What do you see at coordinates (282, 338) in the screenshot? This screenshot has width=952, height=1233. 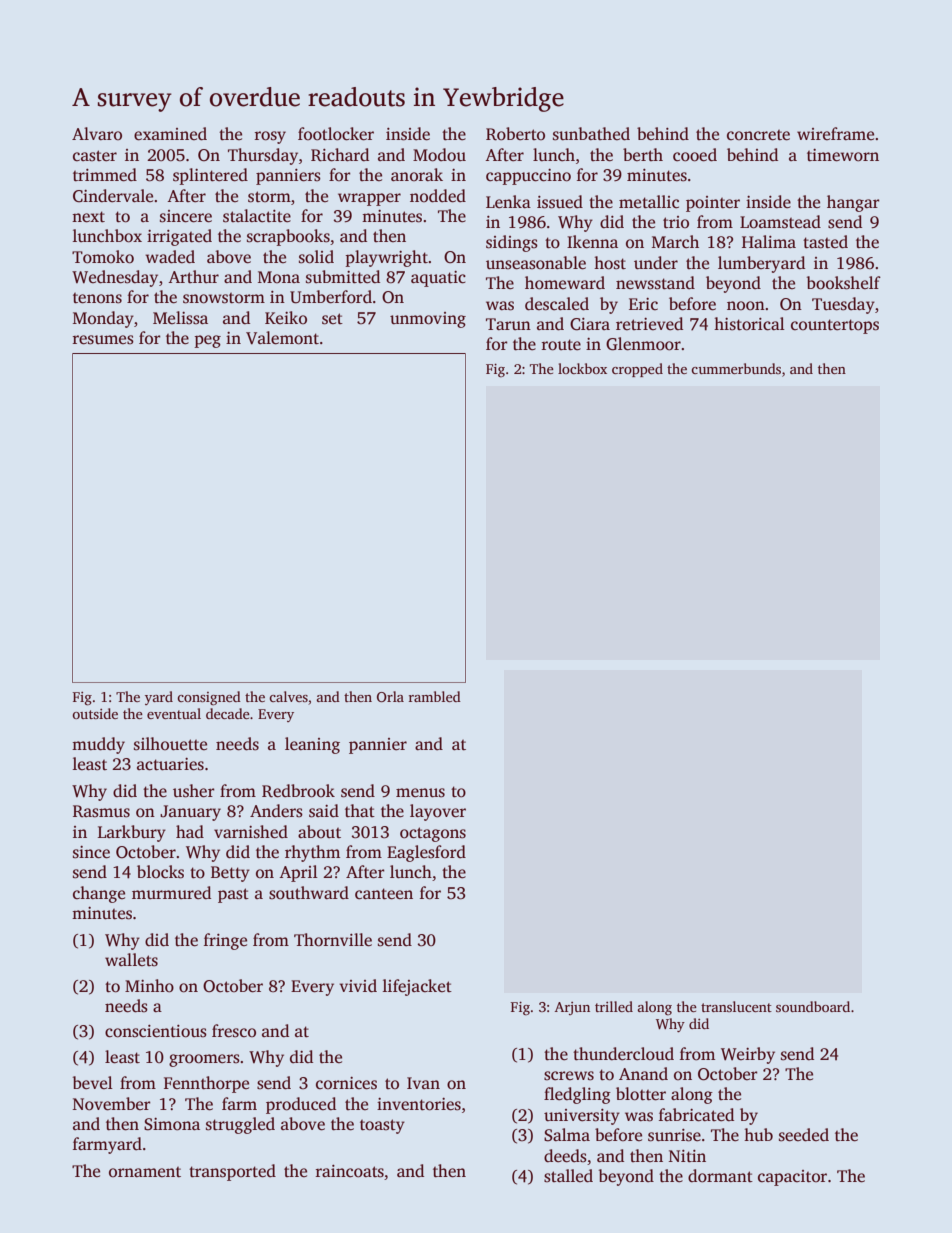 I see `Valemont` at bounding box center [282, 338].
